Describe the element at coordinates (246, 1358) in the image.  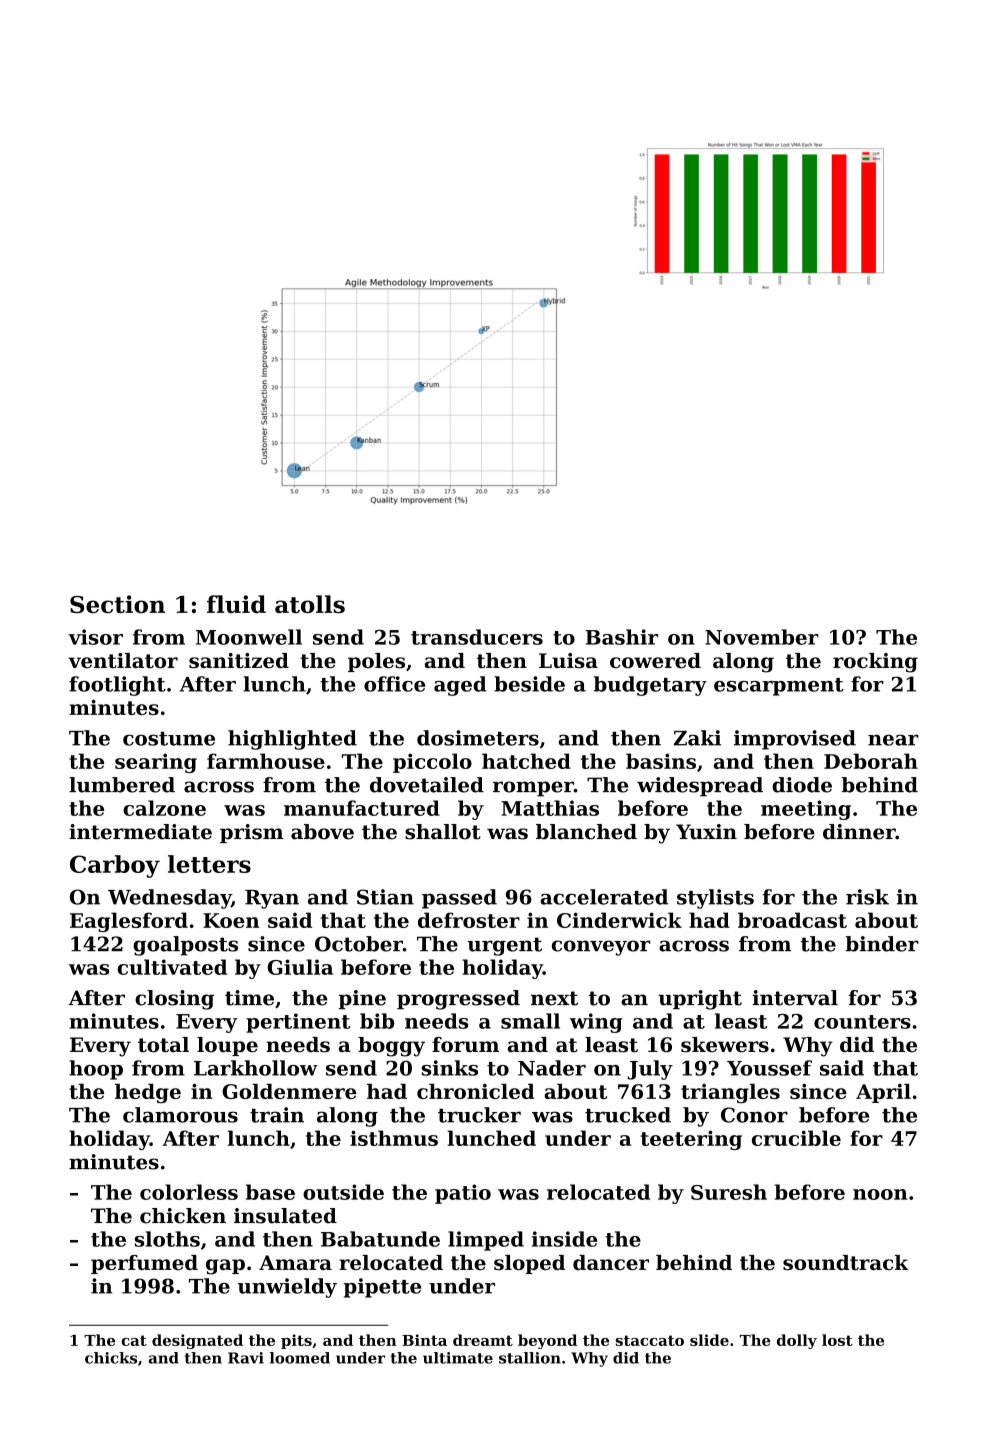
I see `Ravi` at that location.
